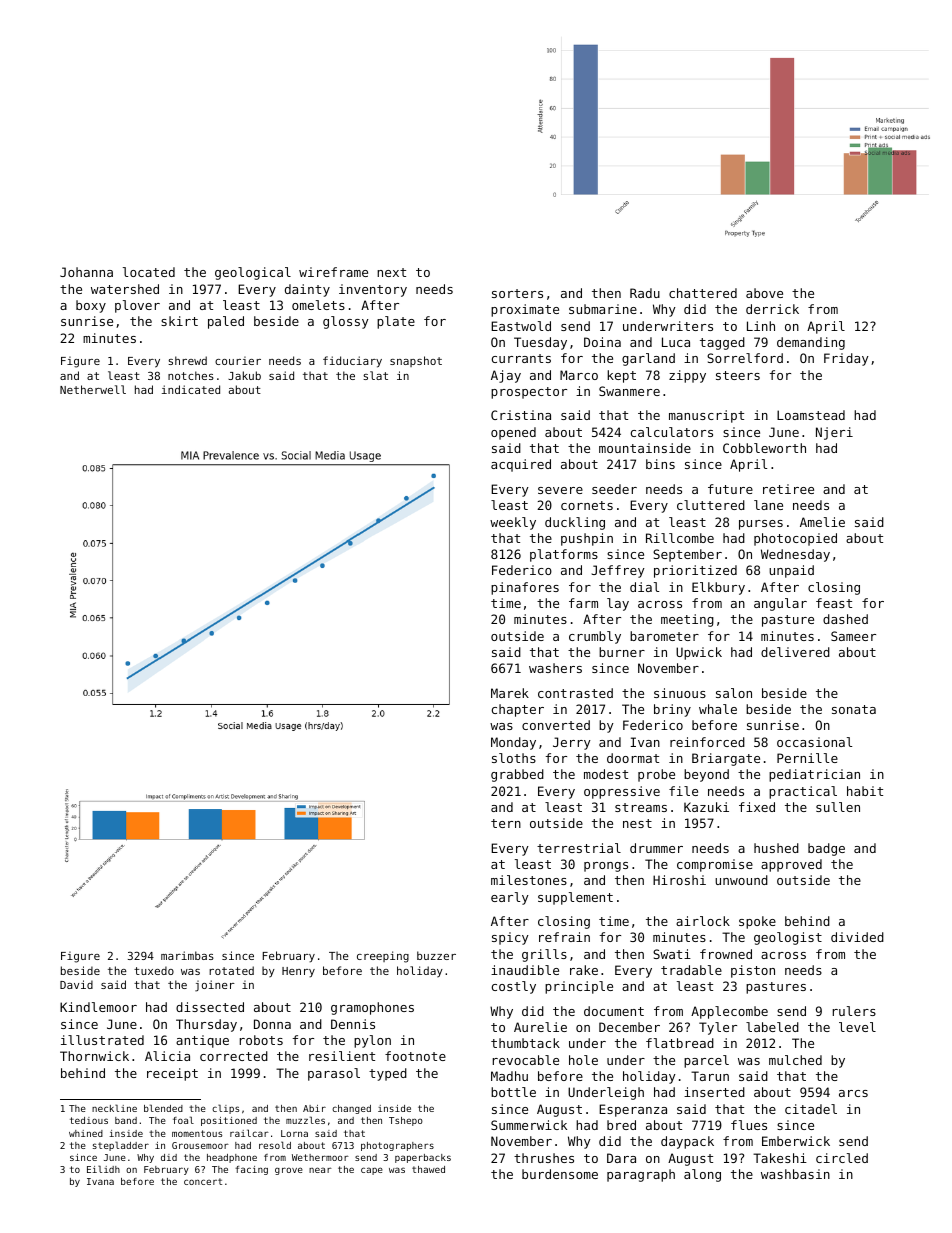  What do you see at coordinates (517, 293) in the image?
I see `sorters` at bounding box center [517, 293].
